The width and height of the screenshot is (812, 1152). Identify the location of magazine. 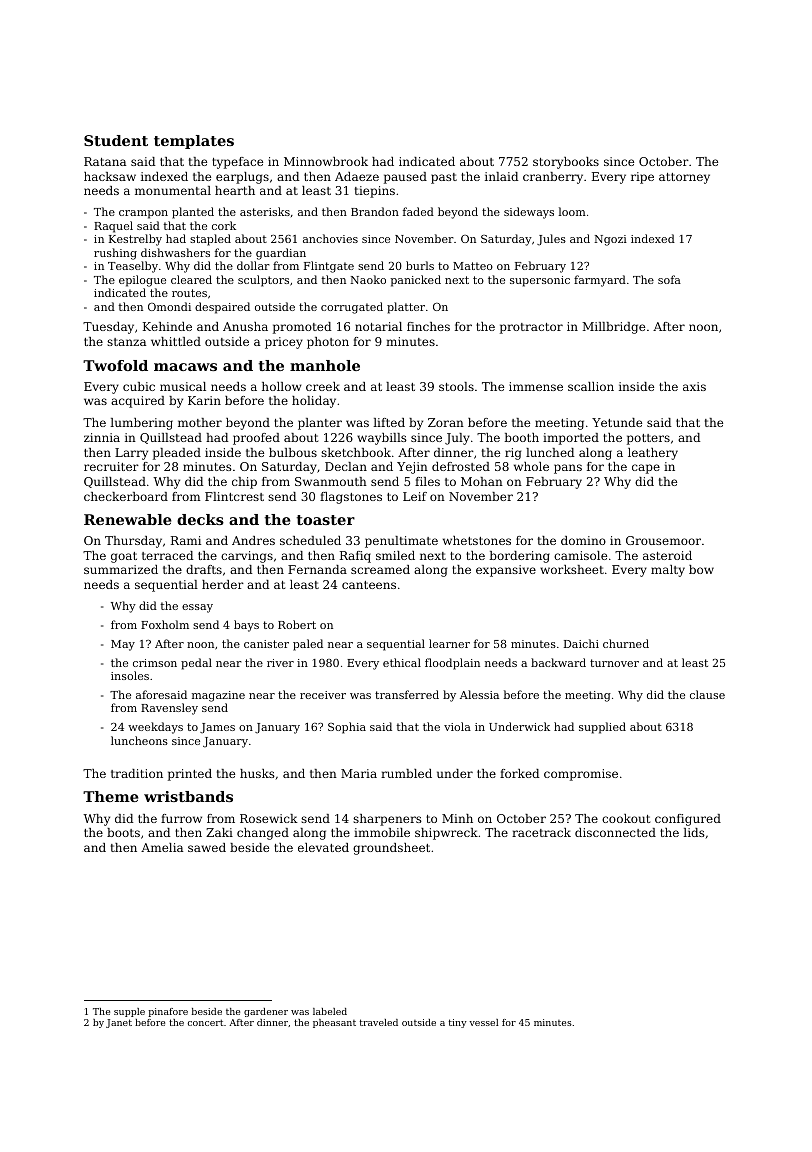
(218, 696).
